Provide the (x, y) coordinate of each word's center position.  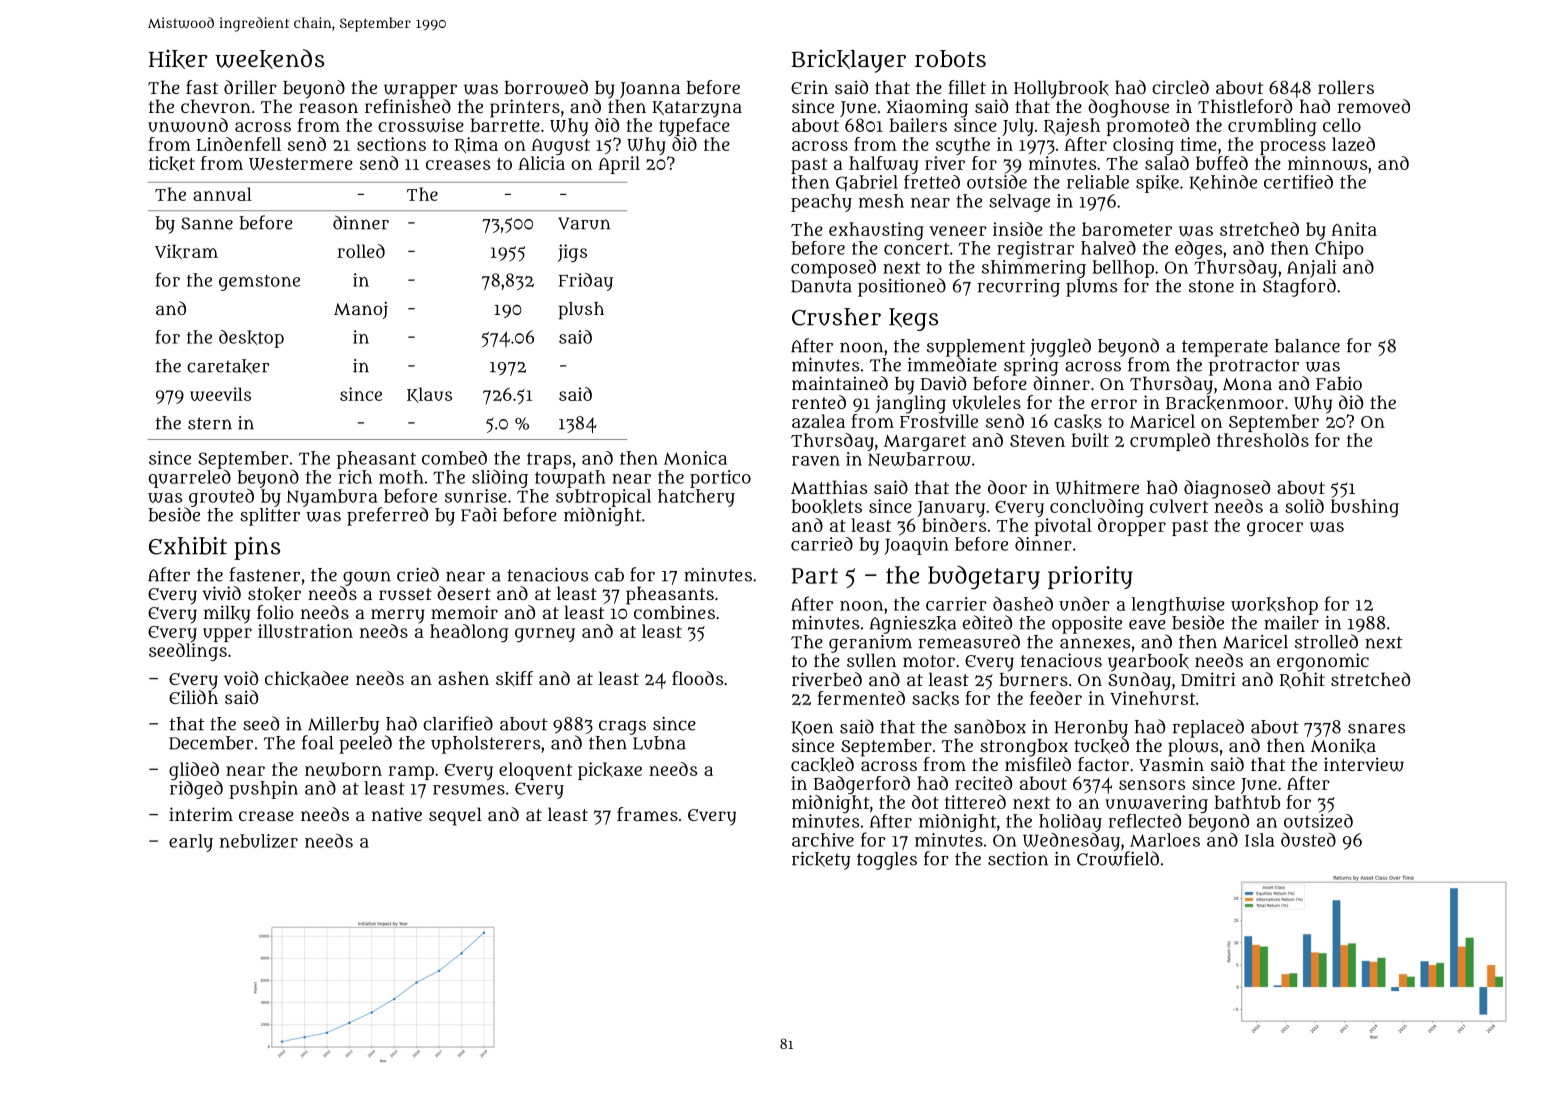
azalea (818, 421)
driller (250, 87)
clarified (458, 723)
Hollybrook (1061, 89)
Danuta (821, 286)
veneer (958, 231)
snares (1376, 728)
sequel (455, 816)
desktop (251, 339)
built (1090, 440)
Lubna (659, 743)
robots (950, 59)
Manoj (361, 310)
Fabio (1339, 383)
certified (1298, 182)
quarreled (190, 479)
